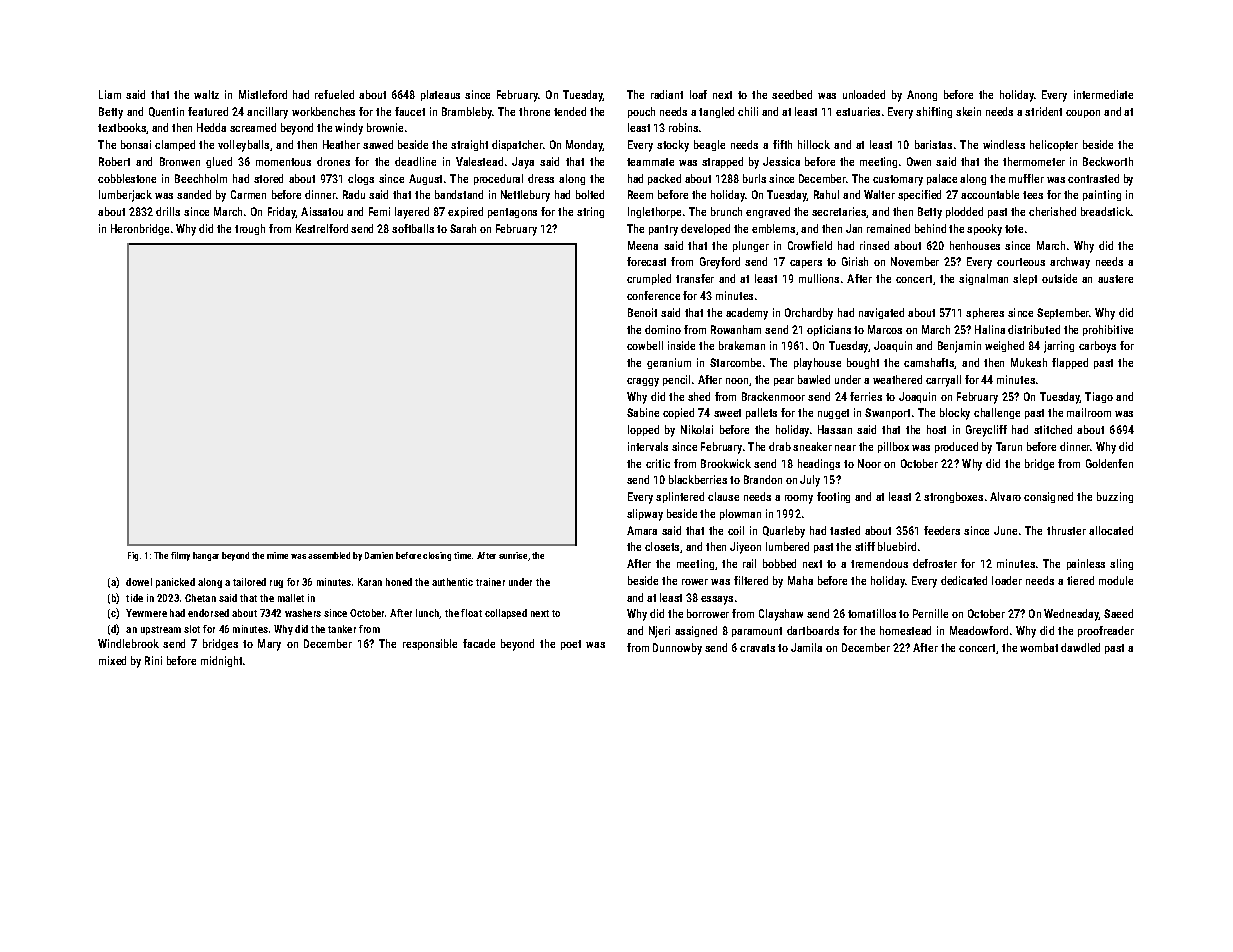 The image size is (1233, 952). What do you see at coordinates (649, 279) in the screenshot?
I see `crumpled` at bounding box center [649, 279].
